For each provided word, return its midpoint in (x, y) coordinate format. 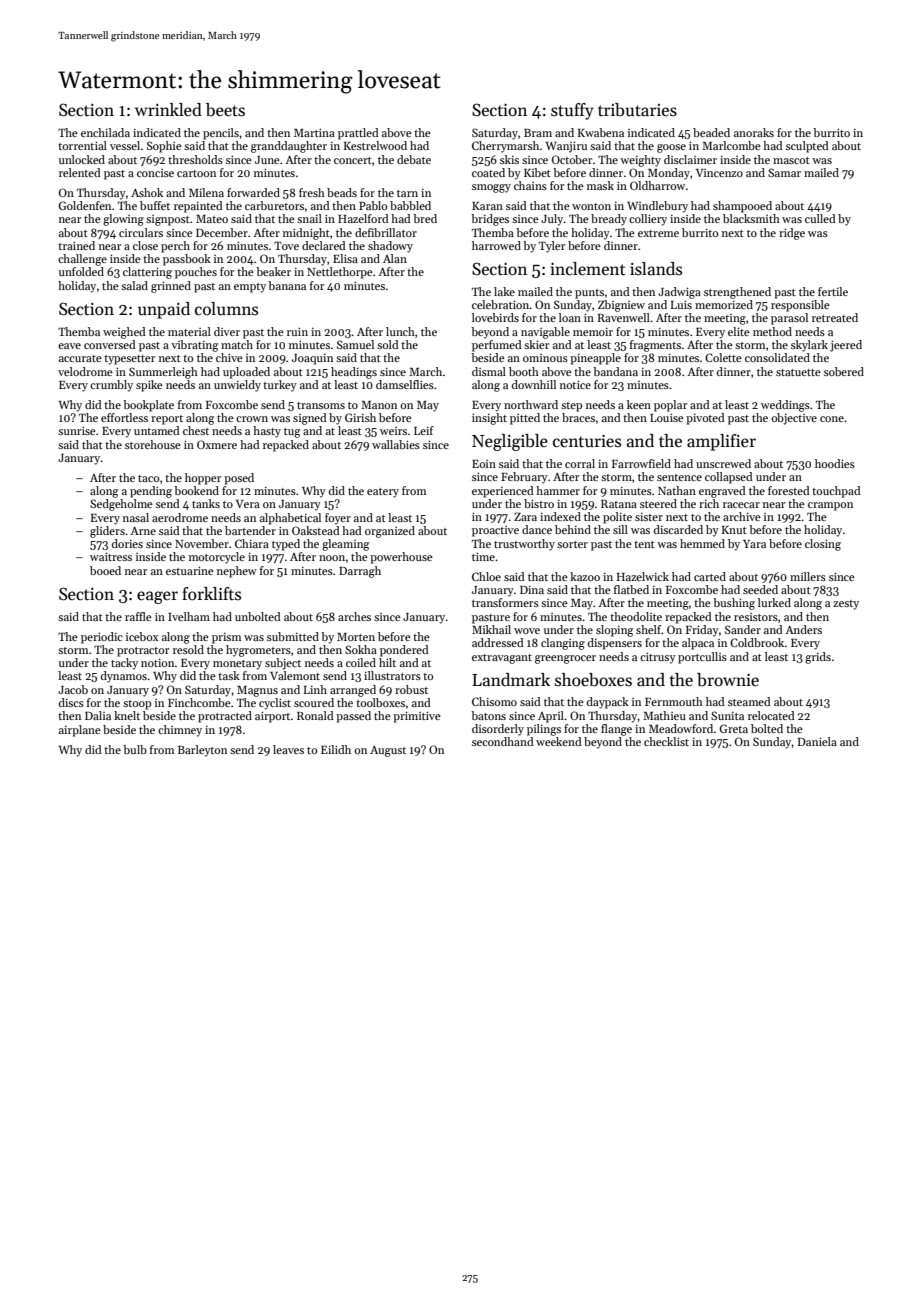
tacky (124, 664)
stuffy (572, 111)
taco (148, 478)
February (524, 478)
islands (656, 269)
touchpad (836, 492)
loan (570, 317)
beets (225, 110)
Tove (286, 246)
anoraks (754, 132)
